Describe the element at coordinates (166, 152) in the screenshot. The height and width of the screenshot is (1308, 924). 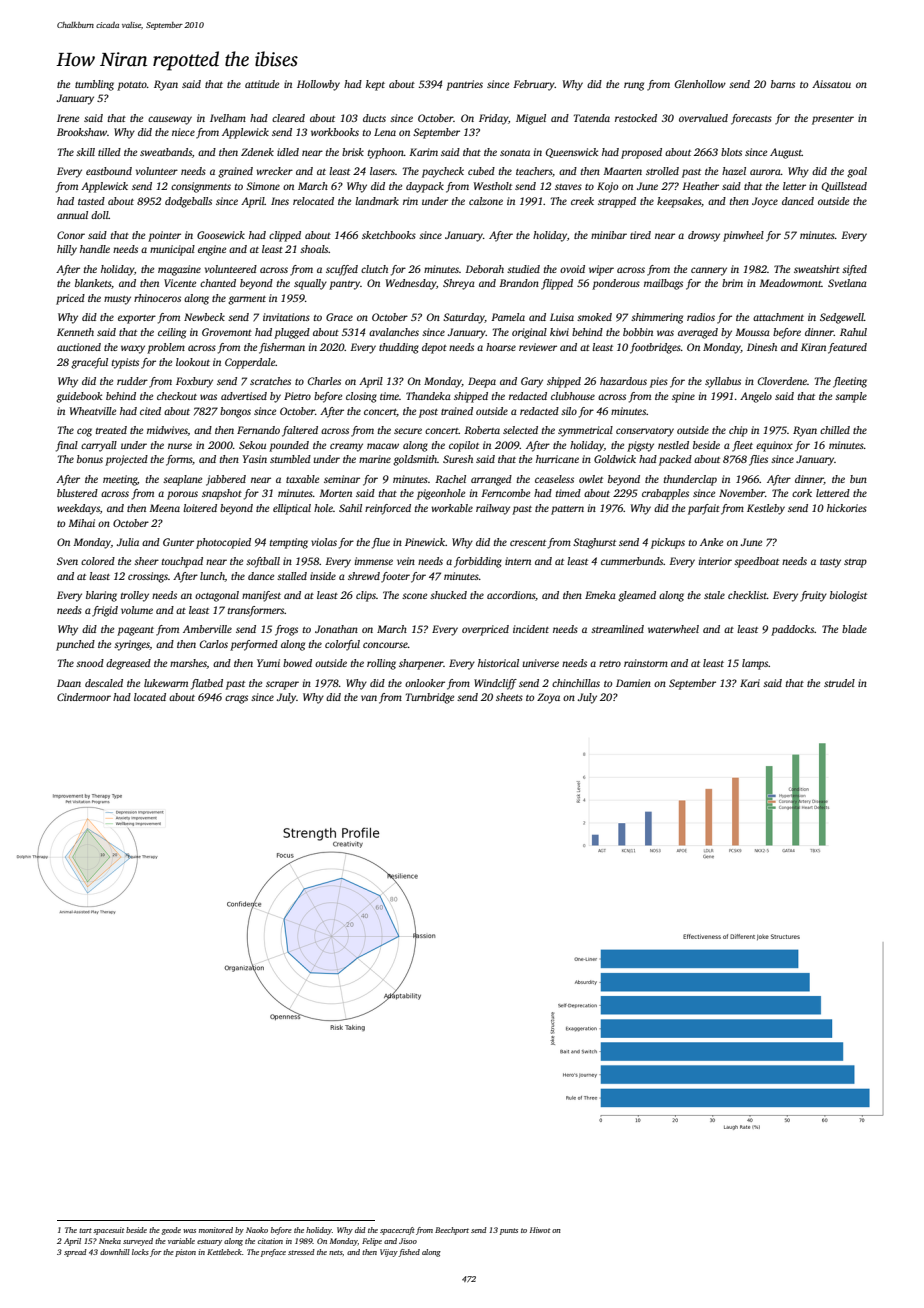
I see `sweatbands` at that location.
